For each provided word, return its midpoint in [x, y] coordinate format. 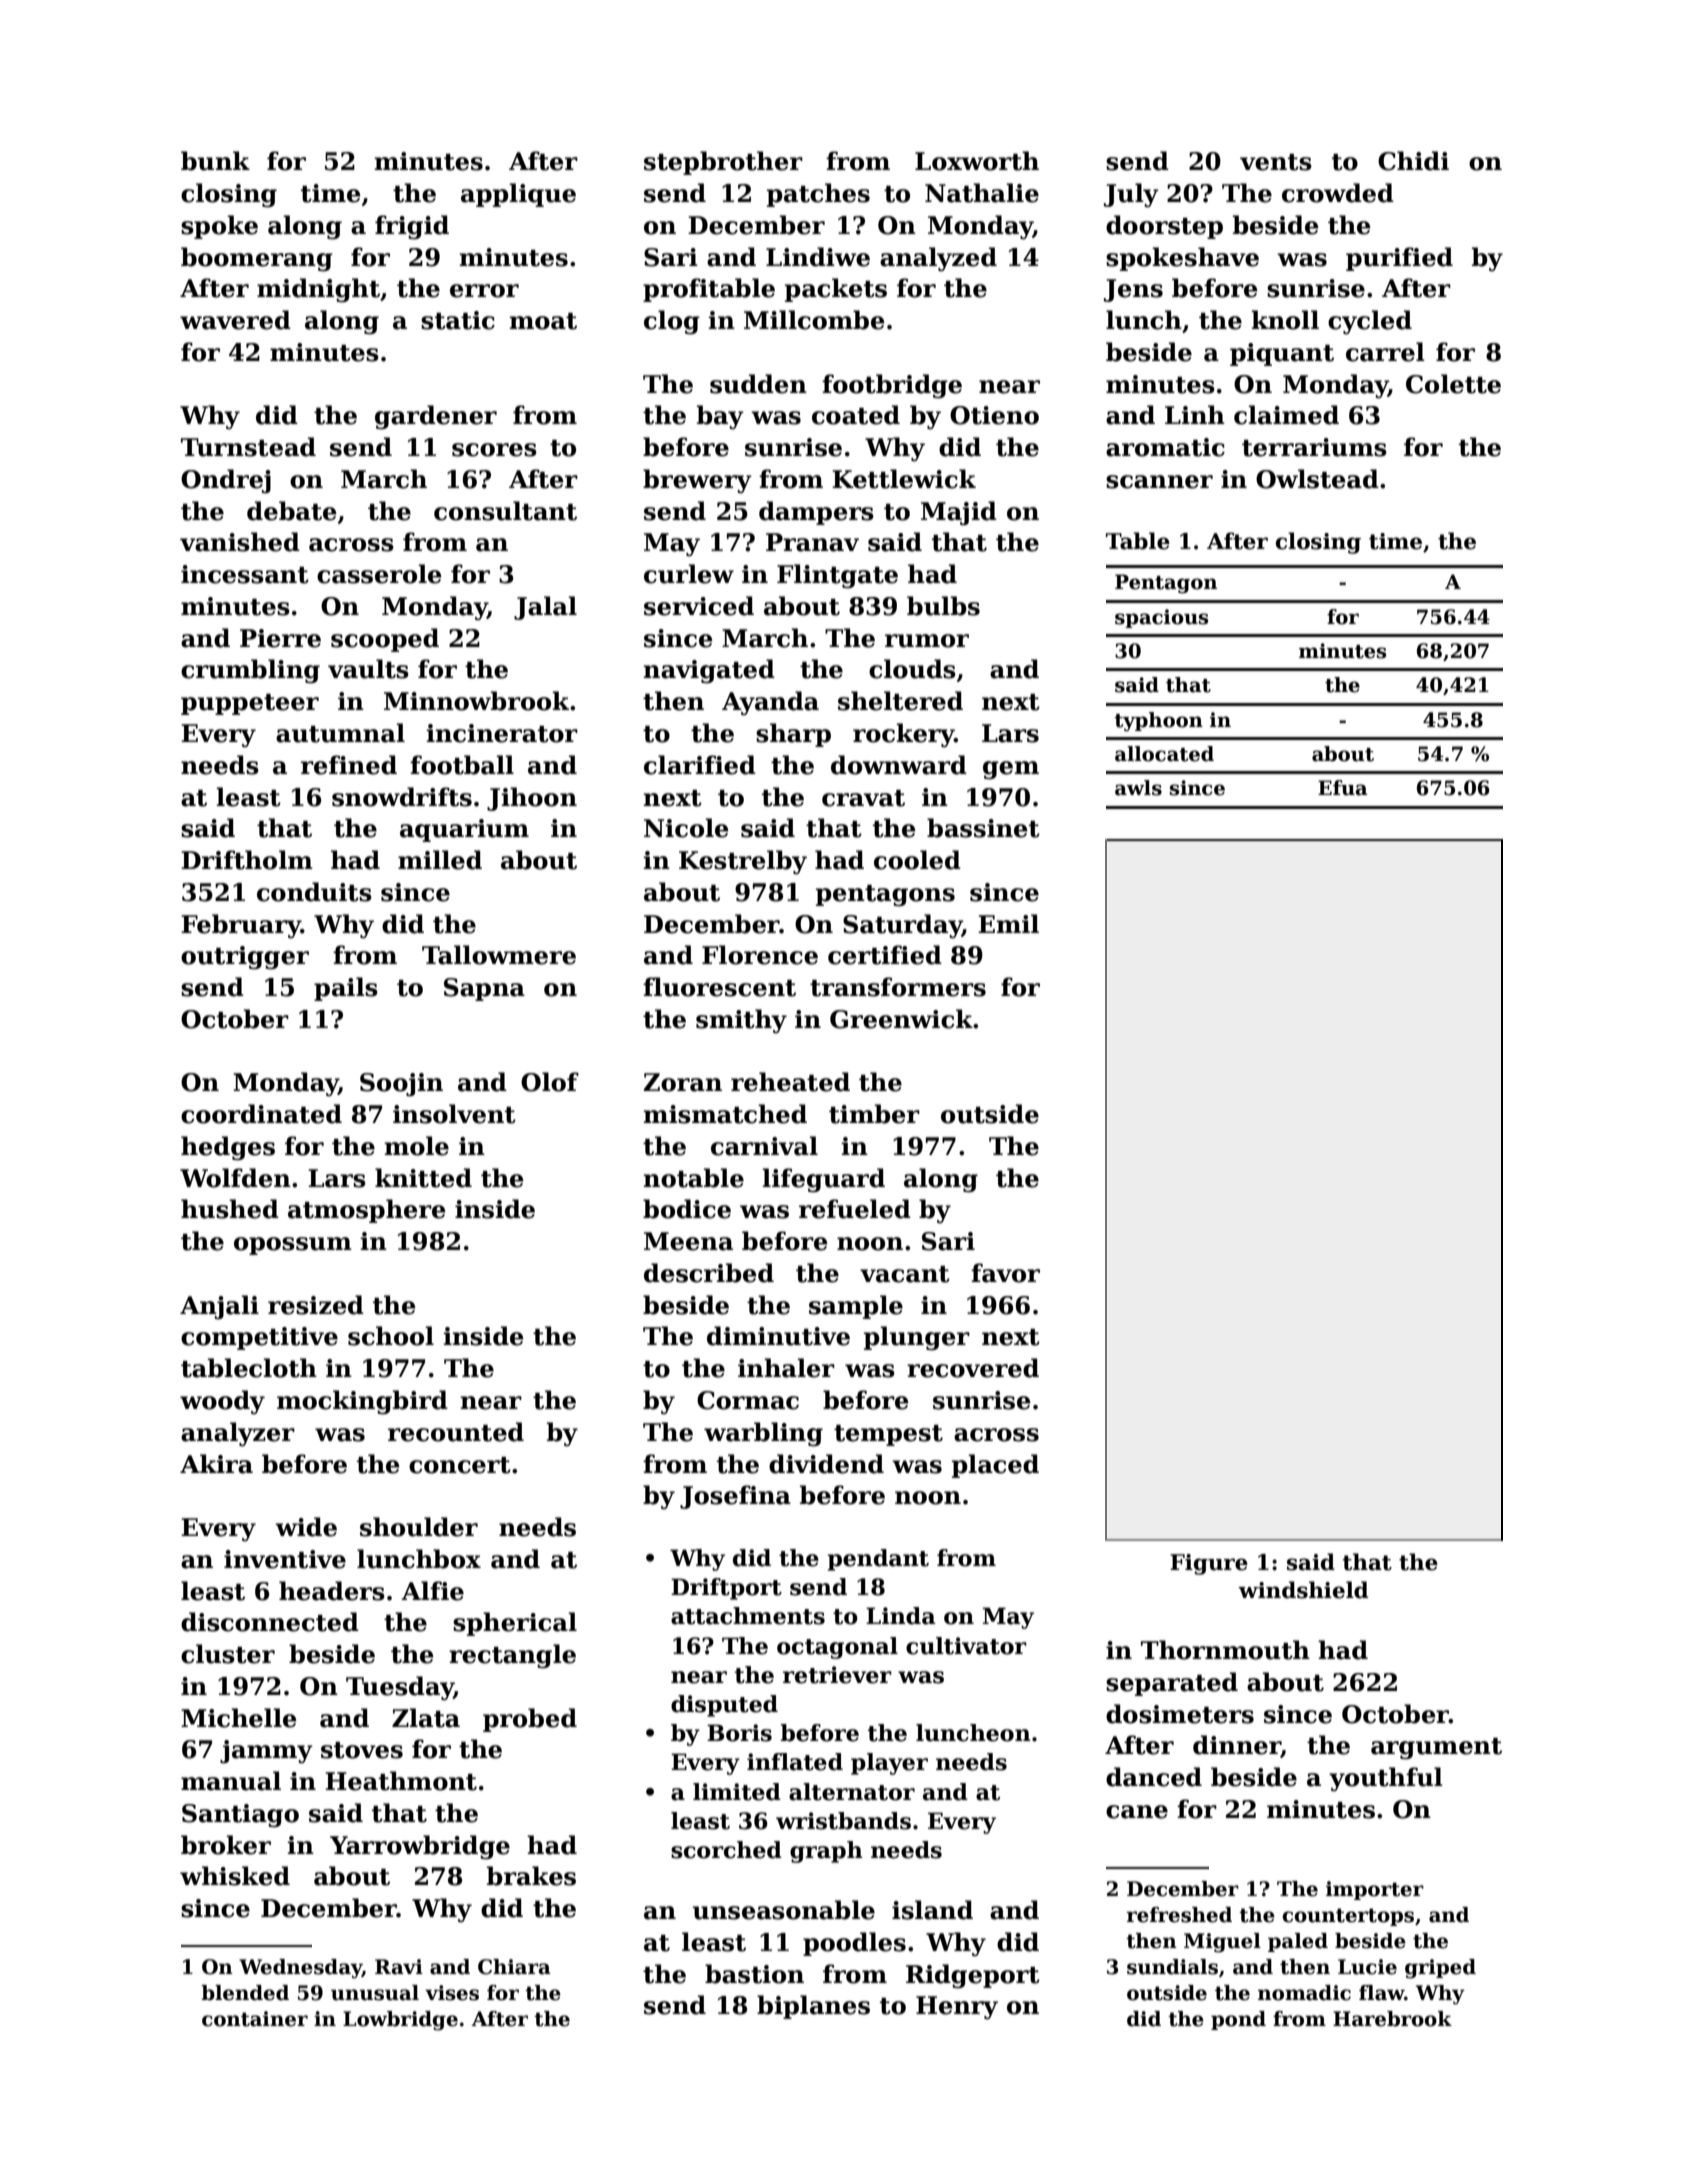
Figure [1209, 1564]
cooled [917, 860]
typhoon [1158, 722]
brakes [531, 1876]
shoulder [419, 1527]
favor [1005, 1273]
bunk [215, 161]
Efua [1343, 788]
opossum [293, 1246]
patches [818, 195]
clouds [912, 669]
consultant [505, 511]
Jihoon [532, 799]
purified [1399, 259]
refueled [855, 1209]
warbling [763, 1434]
